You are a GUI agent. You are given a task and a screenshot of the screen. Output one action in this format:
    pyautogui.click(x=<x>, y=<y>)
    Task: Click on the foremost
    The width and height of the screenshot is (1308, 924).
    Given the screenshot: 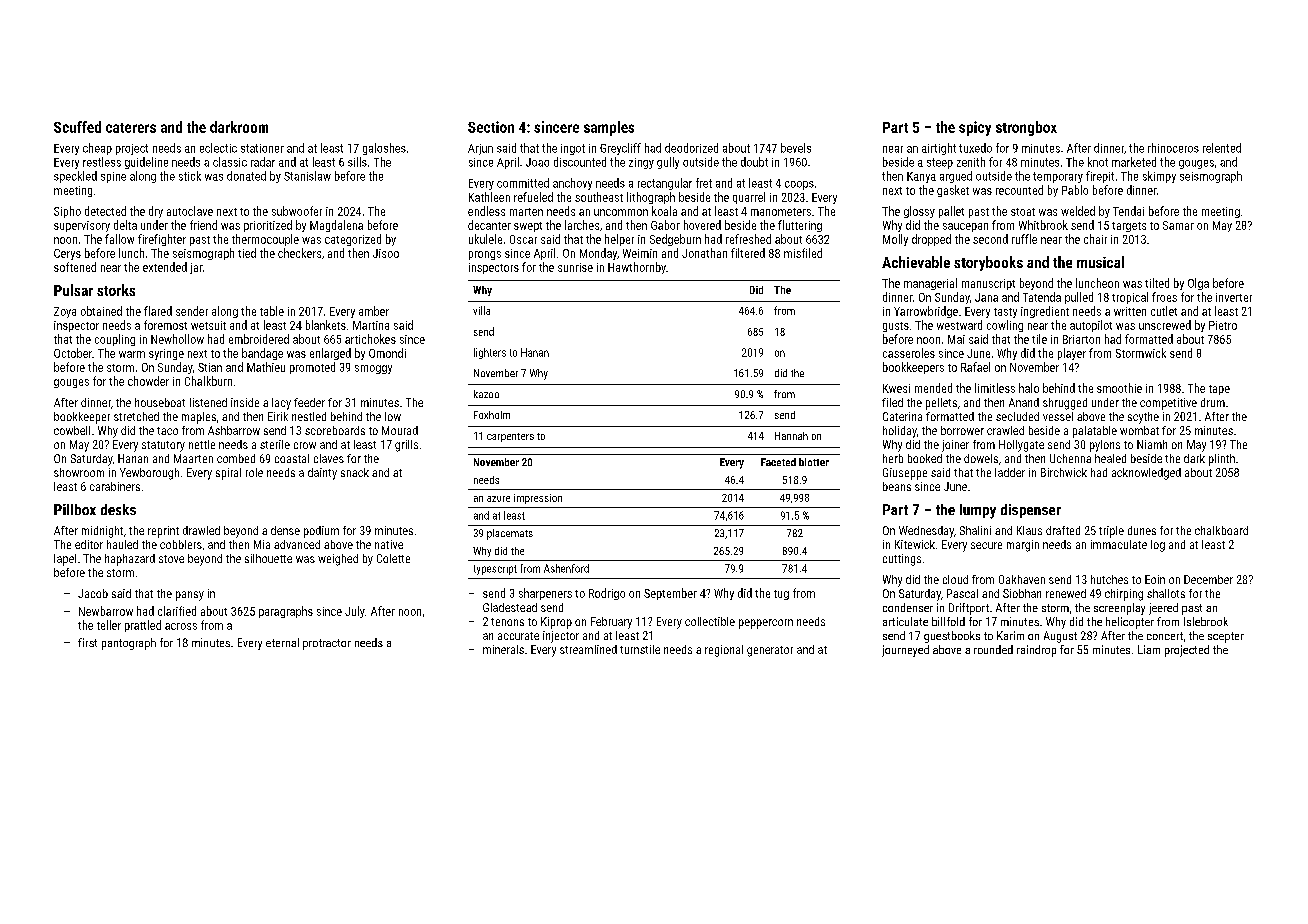 What is the action you would take?
    pyautogui.click(x=165, y=325)
